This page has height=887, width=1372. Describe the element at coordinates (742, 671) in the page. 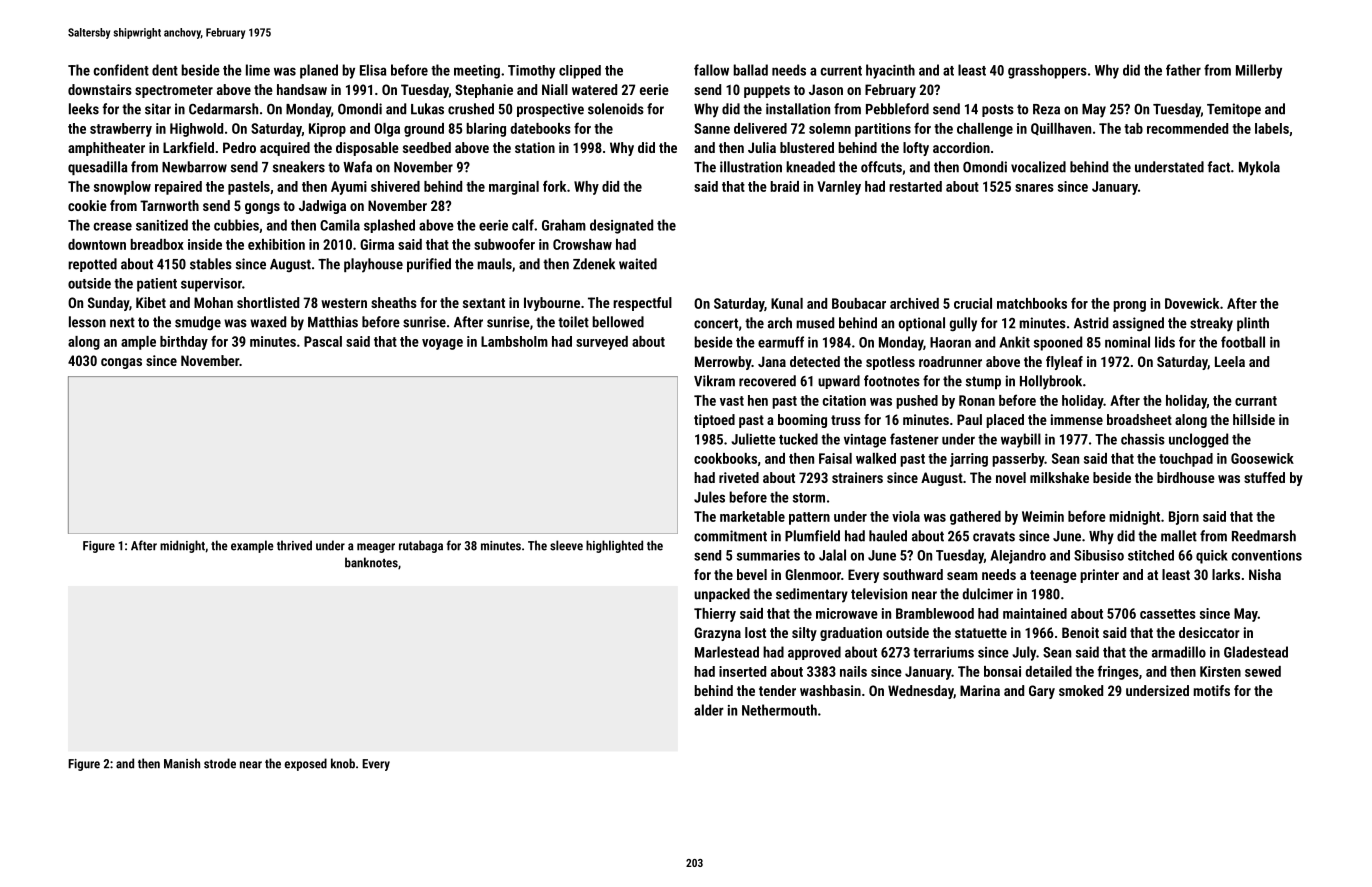

I see `inserted` at that location.
